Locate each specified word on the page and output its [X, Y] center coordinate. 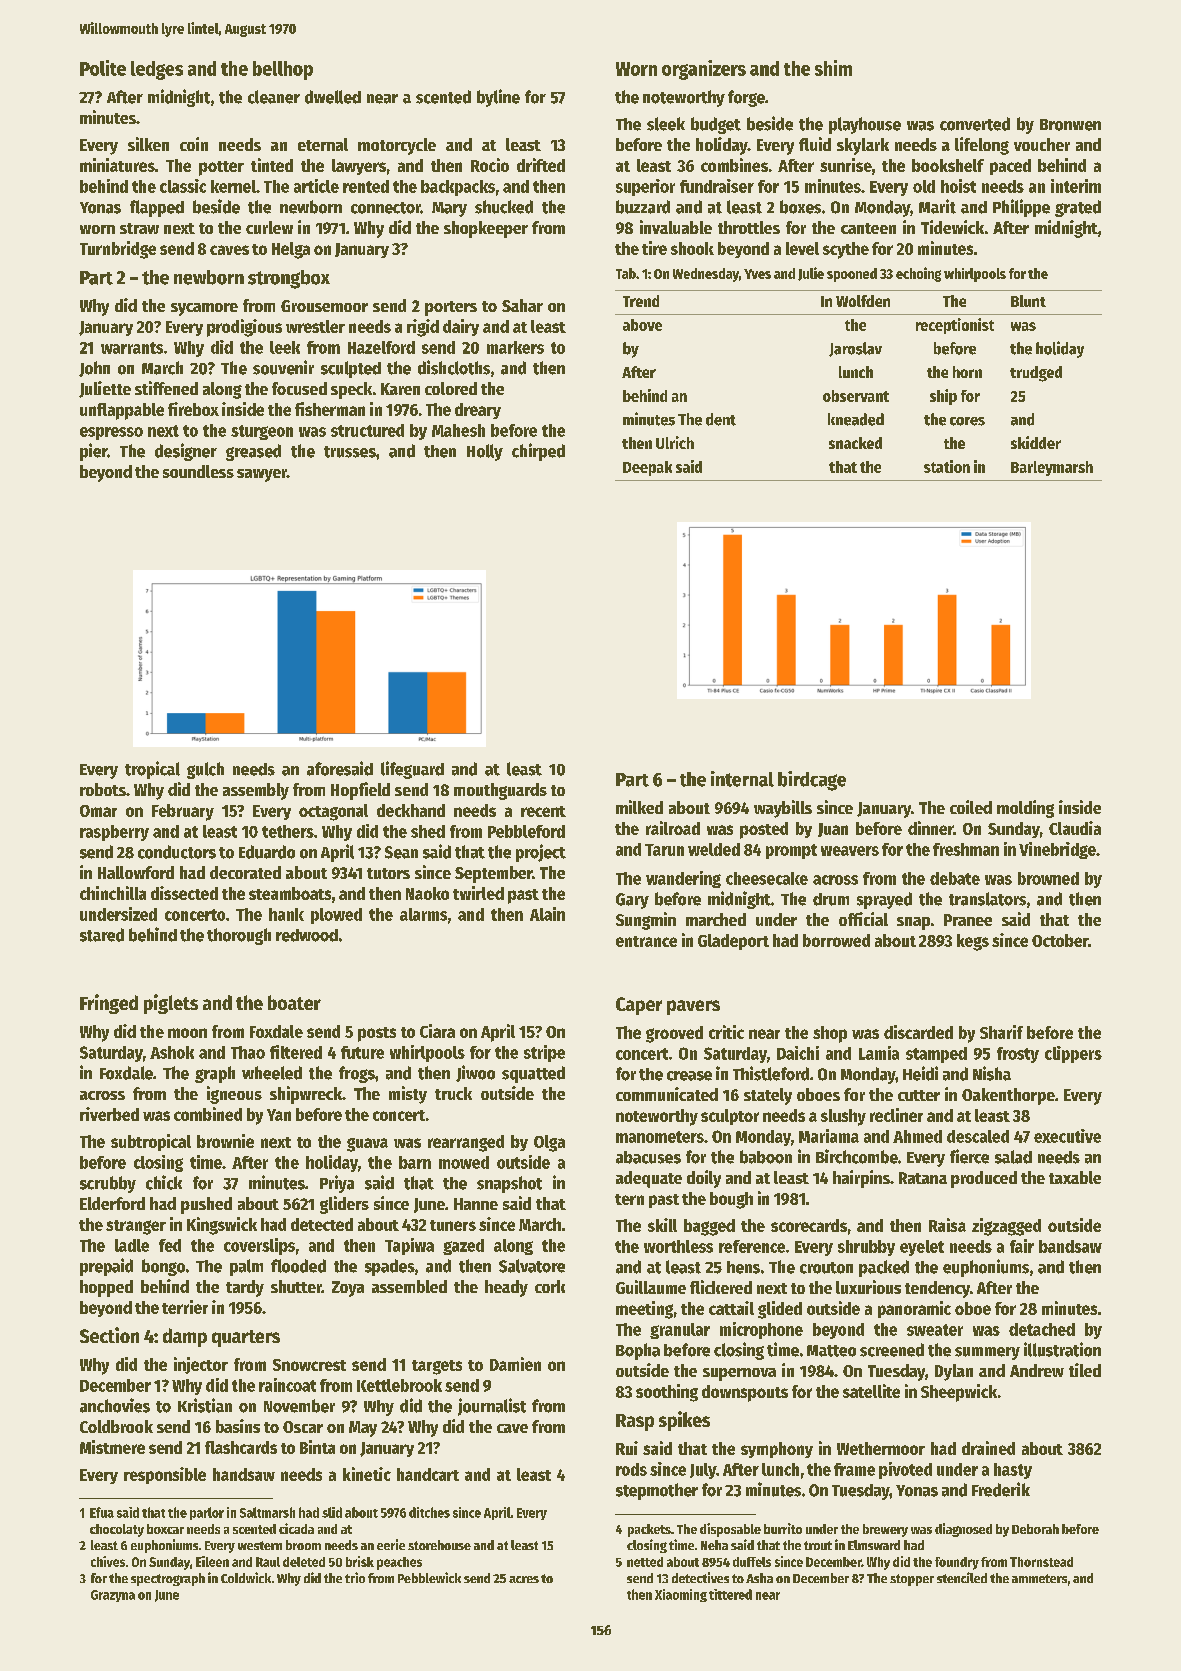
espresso [111, 433]
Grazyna [113, 1596]
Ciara [437, 1031]
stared [102, 935]
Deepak [647, 468]
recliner [896, 1115]
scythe [846, 250]
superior [645, 187]
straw [139, 228]
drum [831, 899]
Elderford [112, 1203]
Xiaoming [681, 1595]
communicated [667, 1094]
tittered [730, 1594]
